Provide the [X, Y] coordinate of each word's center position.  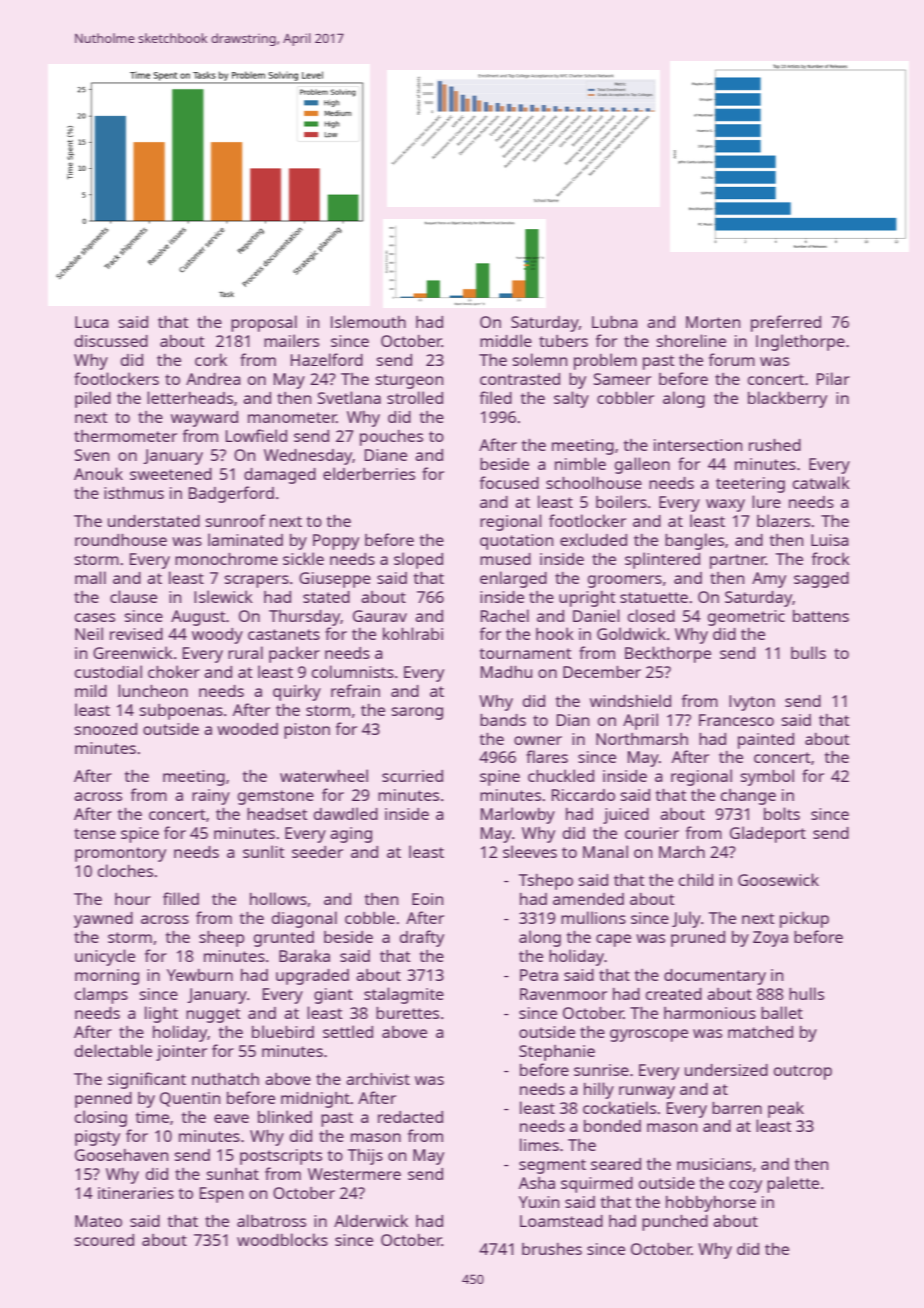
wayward [204, 419]
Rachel [505, 615]
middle [506, 340]
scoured [104, 1240]
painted [766, 741]
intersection [698, 445]
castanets [284, 634]
